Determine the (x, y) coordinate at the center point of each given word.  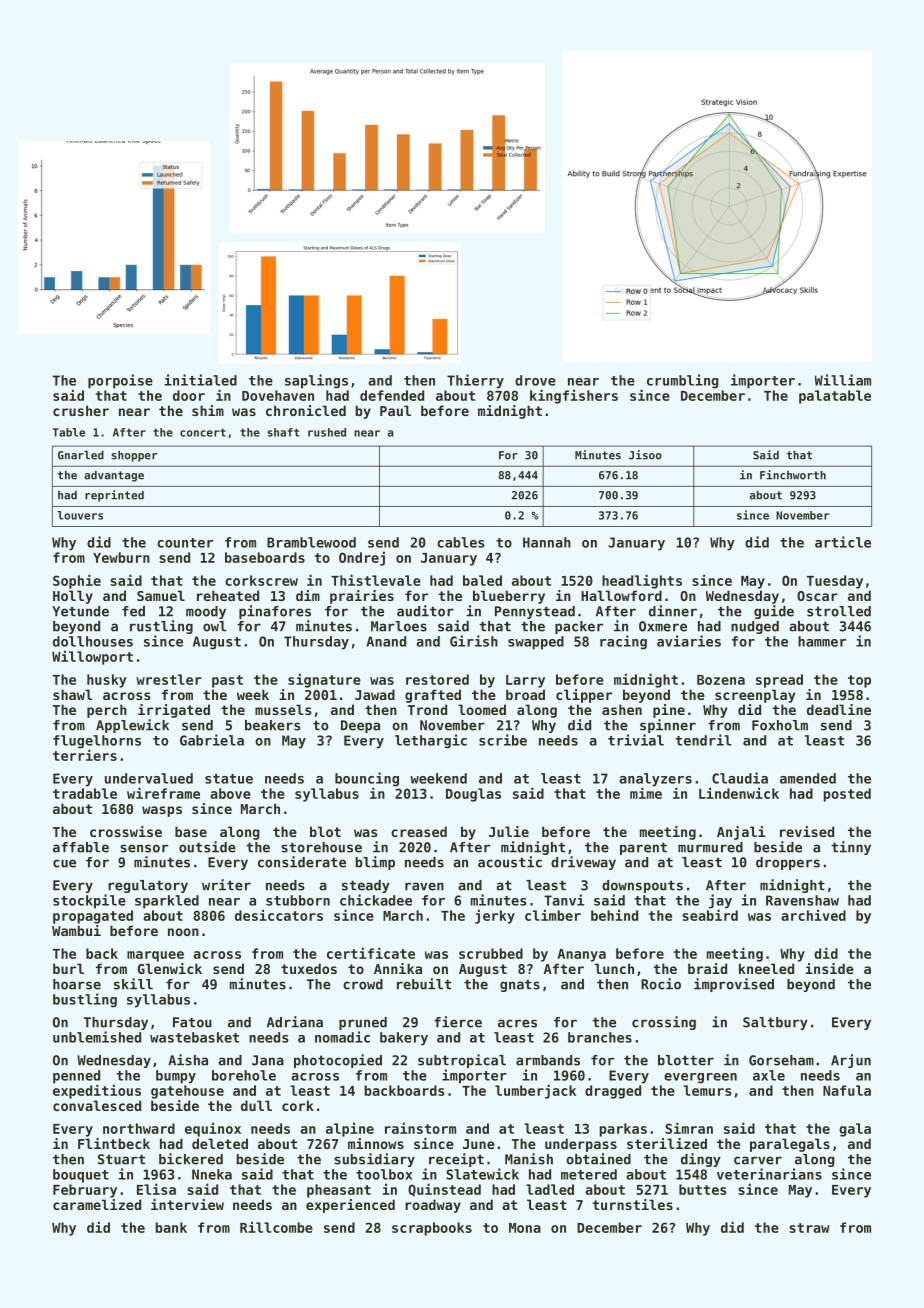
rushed (327, 432)
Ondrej (362, 558)
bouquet (81, 1176)
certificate (371, 953)
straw (809, 1228)
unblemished (97, 1037)
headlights (642, 581)
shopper (134, 456)
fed (133, 611)
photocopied (338, 1061)
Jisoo (645, 455)
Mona (525, 1228)
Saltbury (775, 1023)
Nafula (847, 1090)
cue (64, 863)
